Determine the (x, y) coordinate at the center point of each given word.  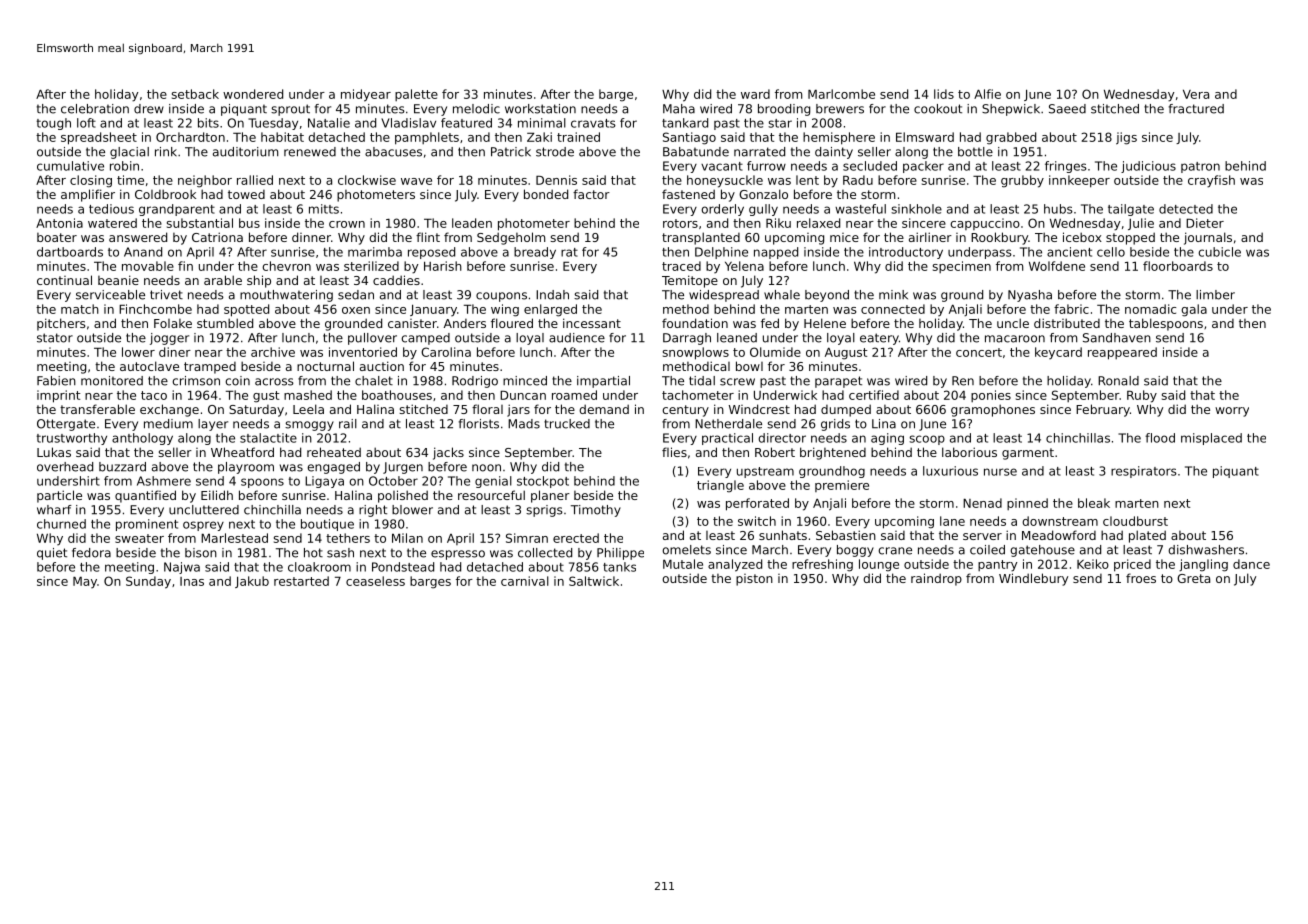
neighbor (205, 181)
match (80, 309)
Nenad (982, 503)
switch (757, 521)
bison (201, 553)
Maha (679, 109)
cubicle (1219, 252)
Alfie (987, 94)
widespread (724, 296)
